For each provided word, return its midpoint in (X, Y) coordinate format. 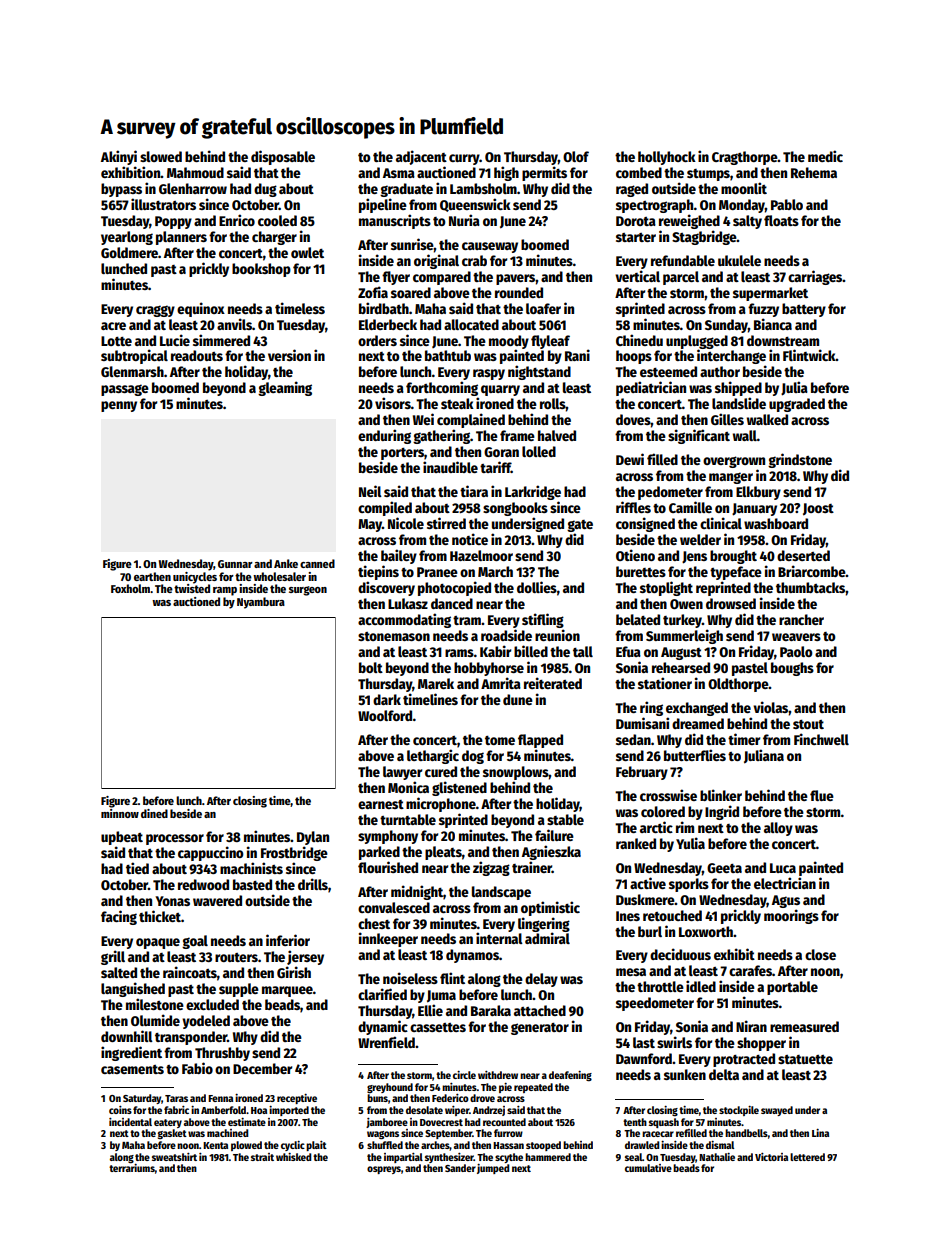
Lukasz (408, 603)
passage (125, 390)
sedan (633, 739)
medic (825, 156)
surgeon (308, 591)
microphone (441, 804)
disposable (283, 157)
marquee (287, 991)
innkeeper (388, 939)
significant (699, 436)
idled (701, 986)
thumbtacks (810, 587)
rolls (553, 403)
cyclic (293, 1146)
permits (544, 173)
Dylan (313, 838)
